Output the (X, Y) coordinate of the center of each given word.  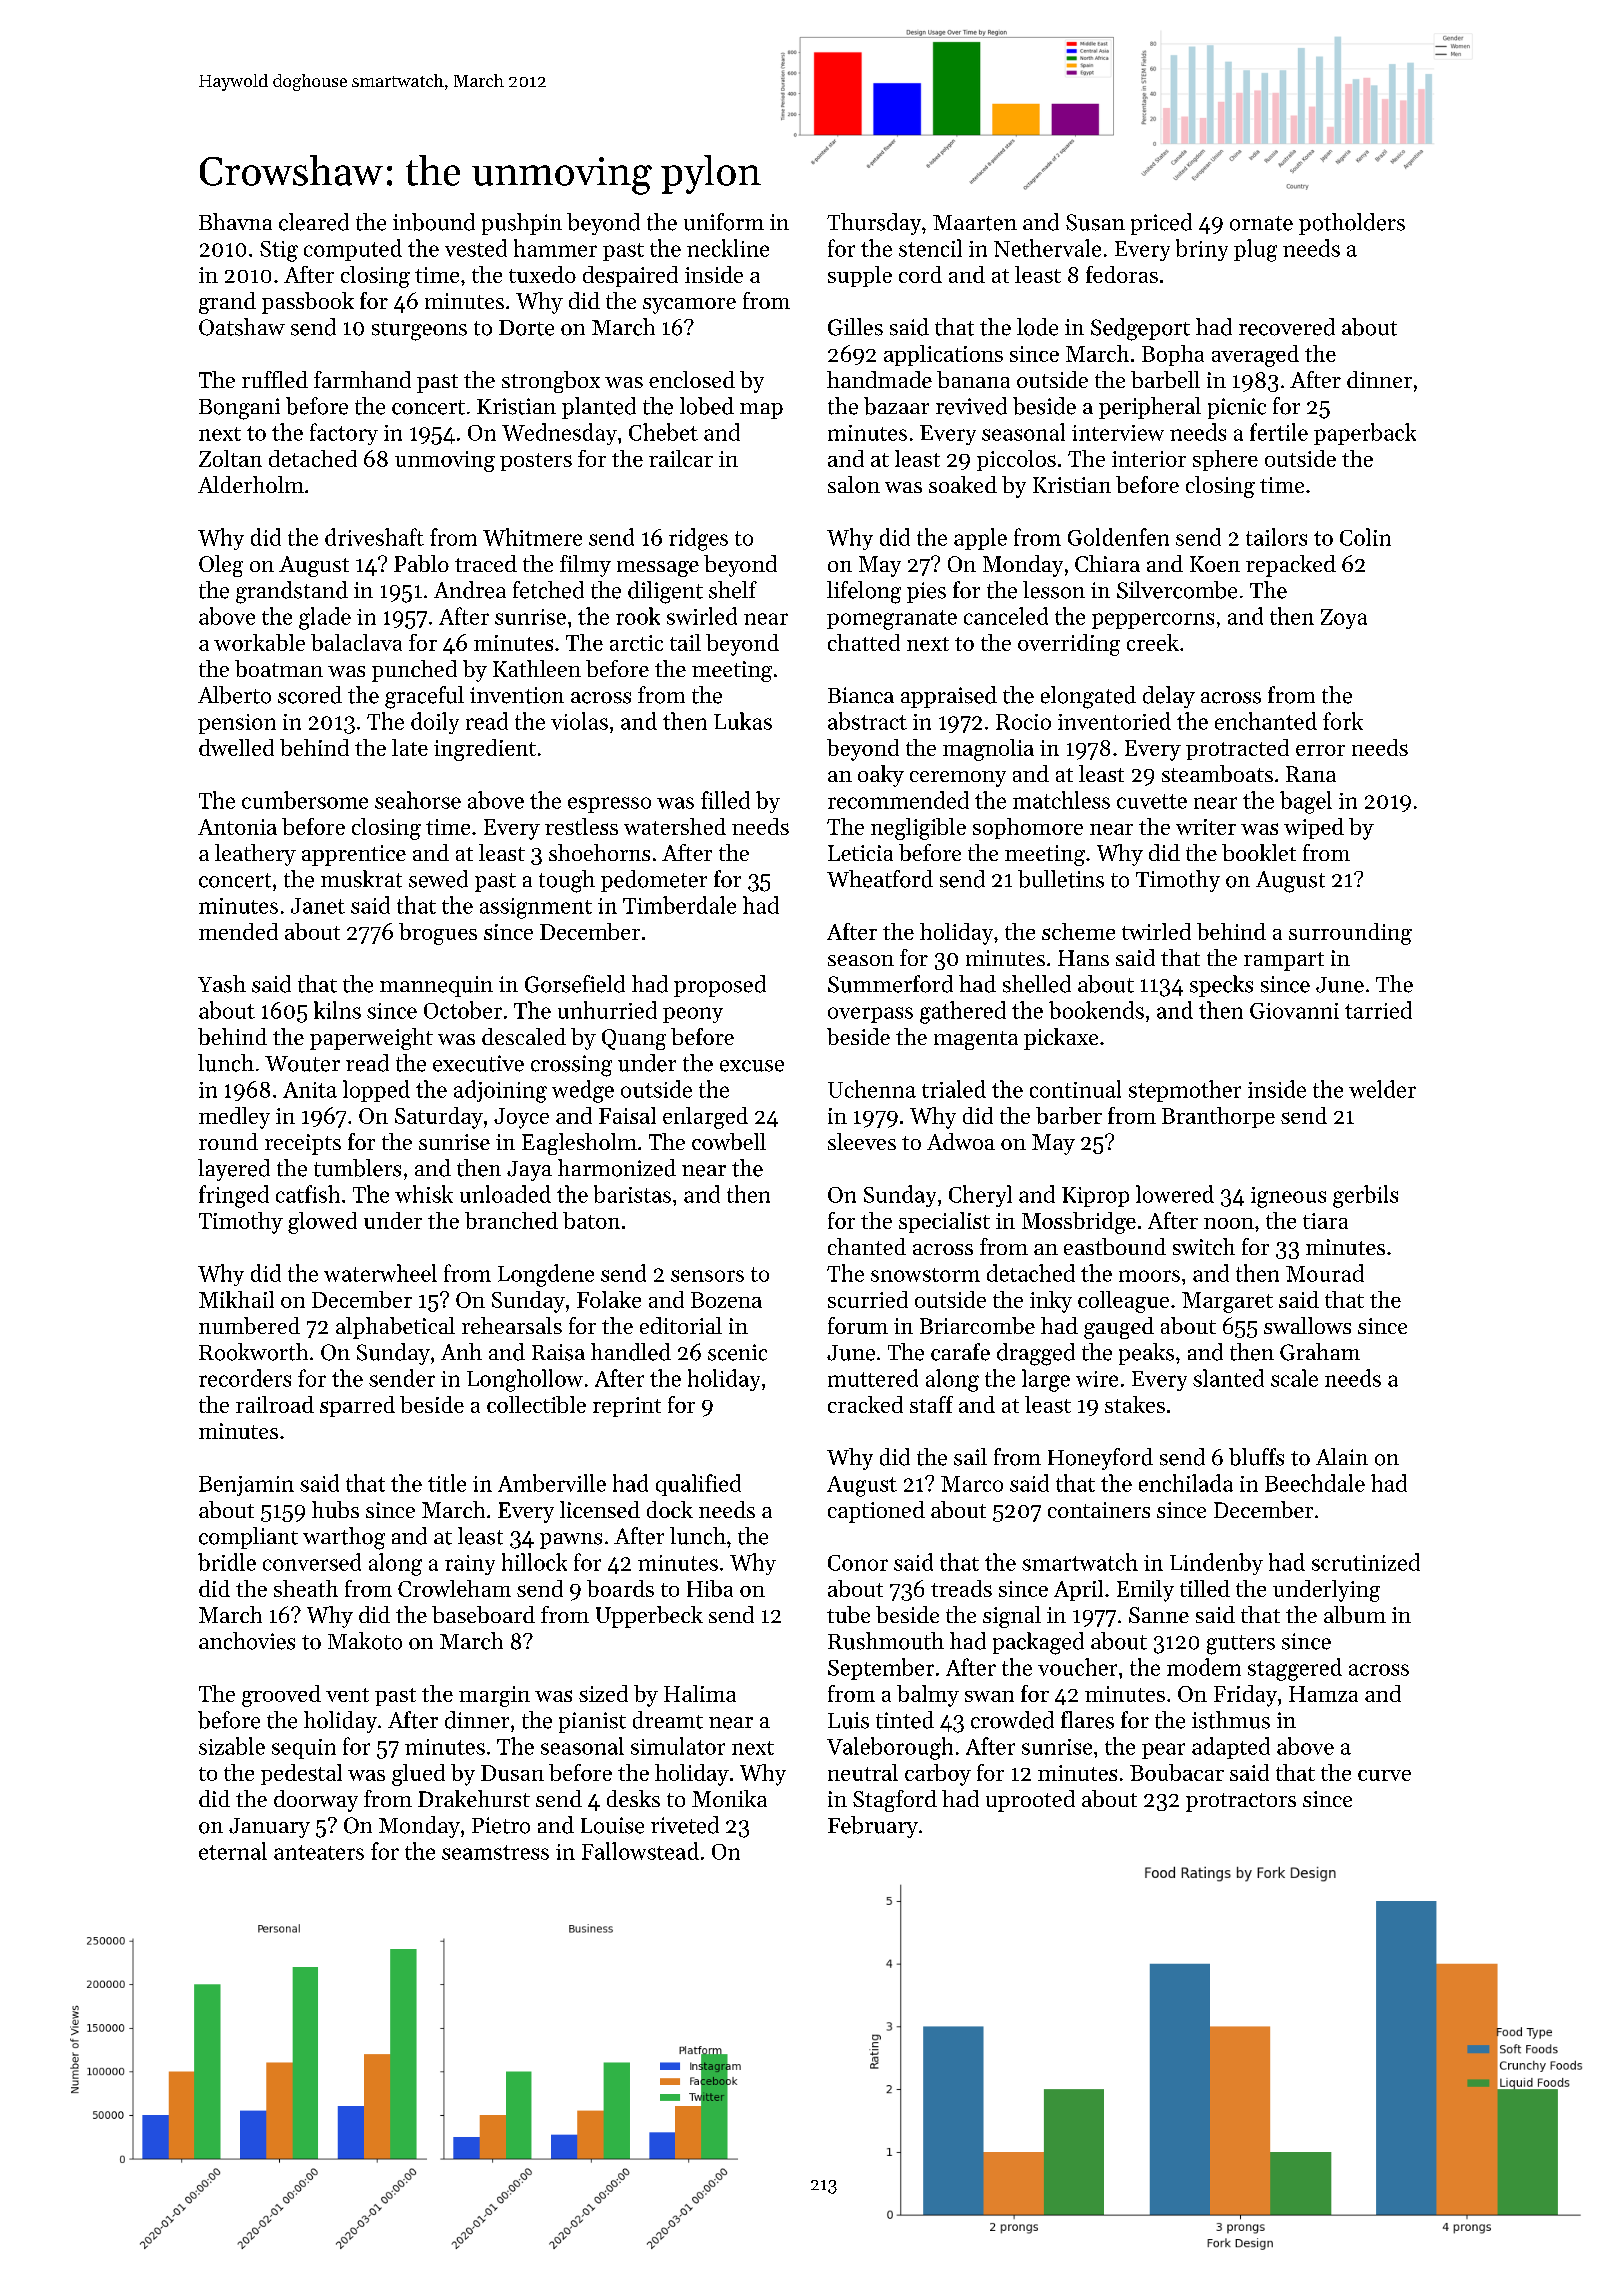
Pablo (421, 563)
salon (854, 484)
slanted (1228, 1378)
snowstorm (925, 1275)
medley (234, 1118)
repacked (1291, 566)
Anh (461, 1351)
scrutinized (1366, 1562)
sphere (1225, 460)
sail (970, 1457)
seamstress (495, 1852)
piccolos (1016, 460)
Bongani (239, 409)
